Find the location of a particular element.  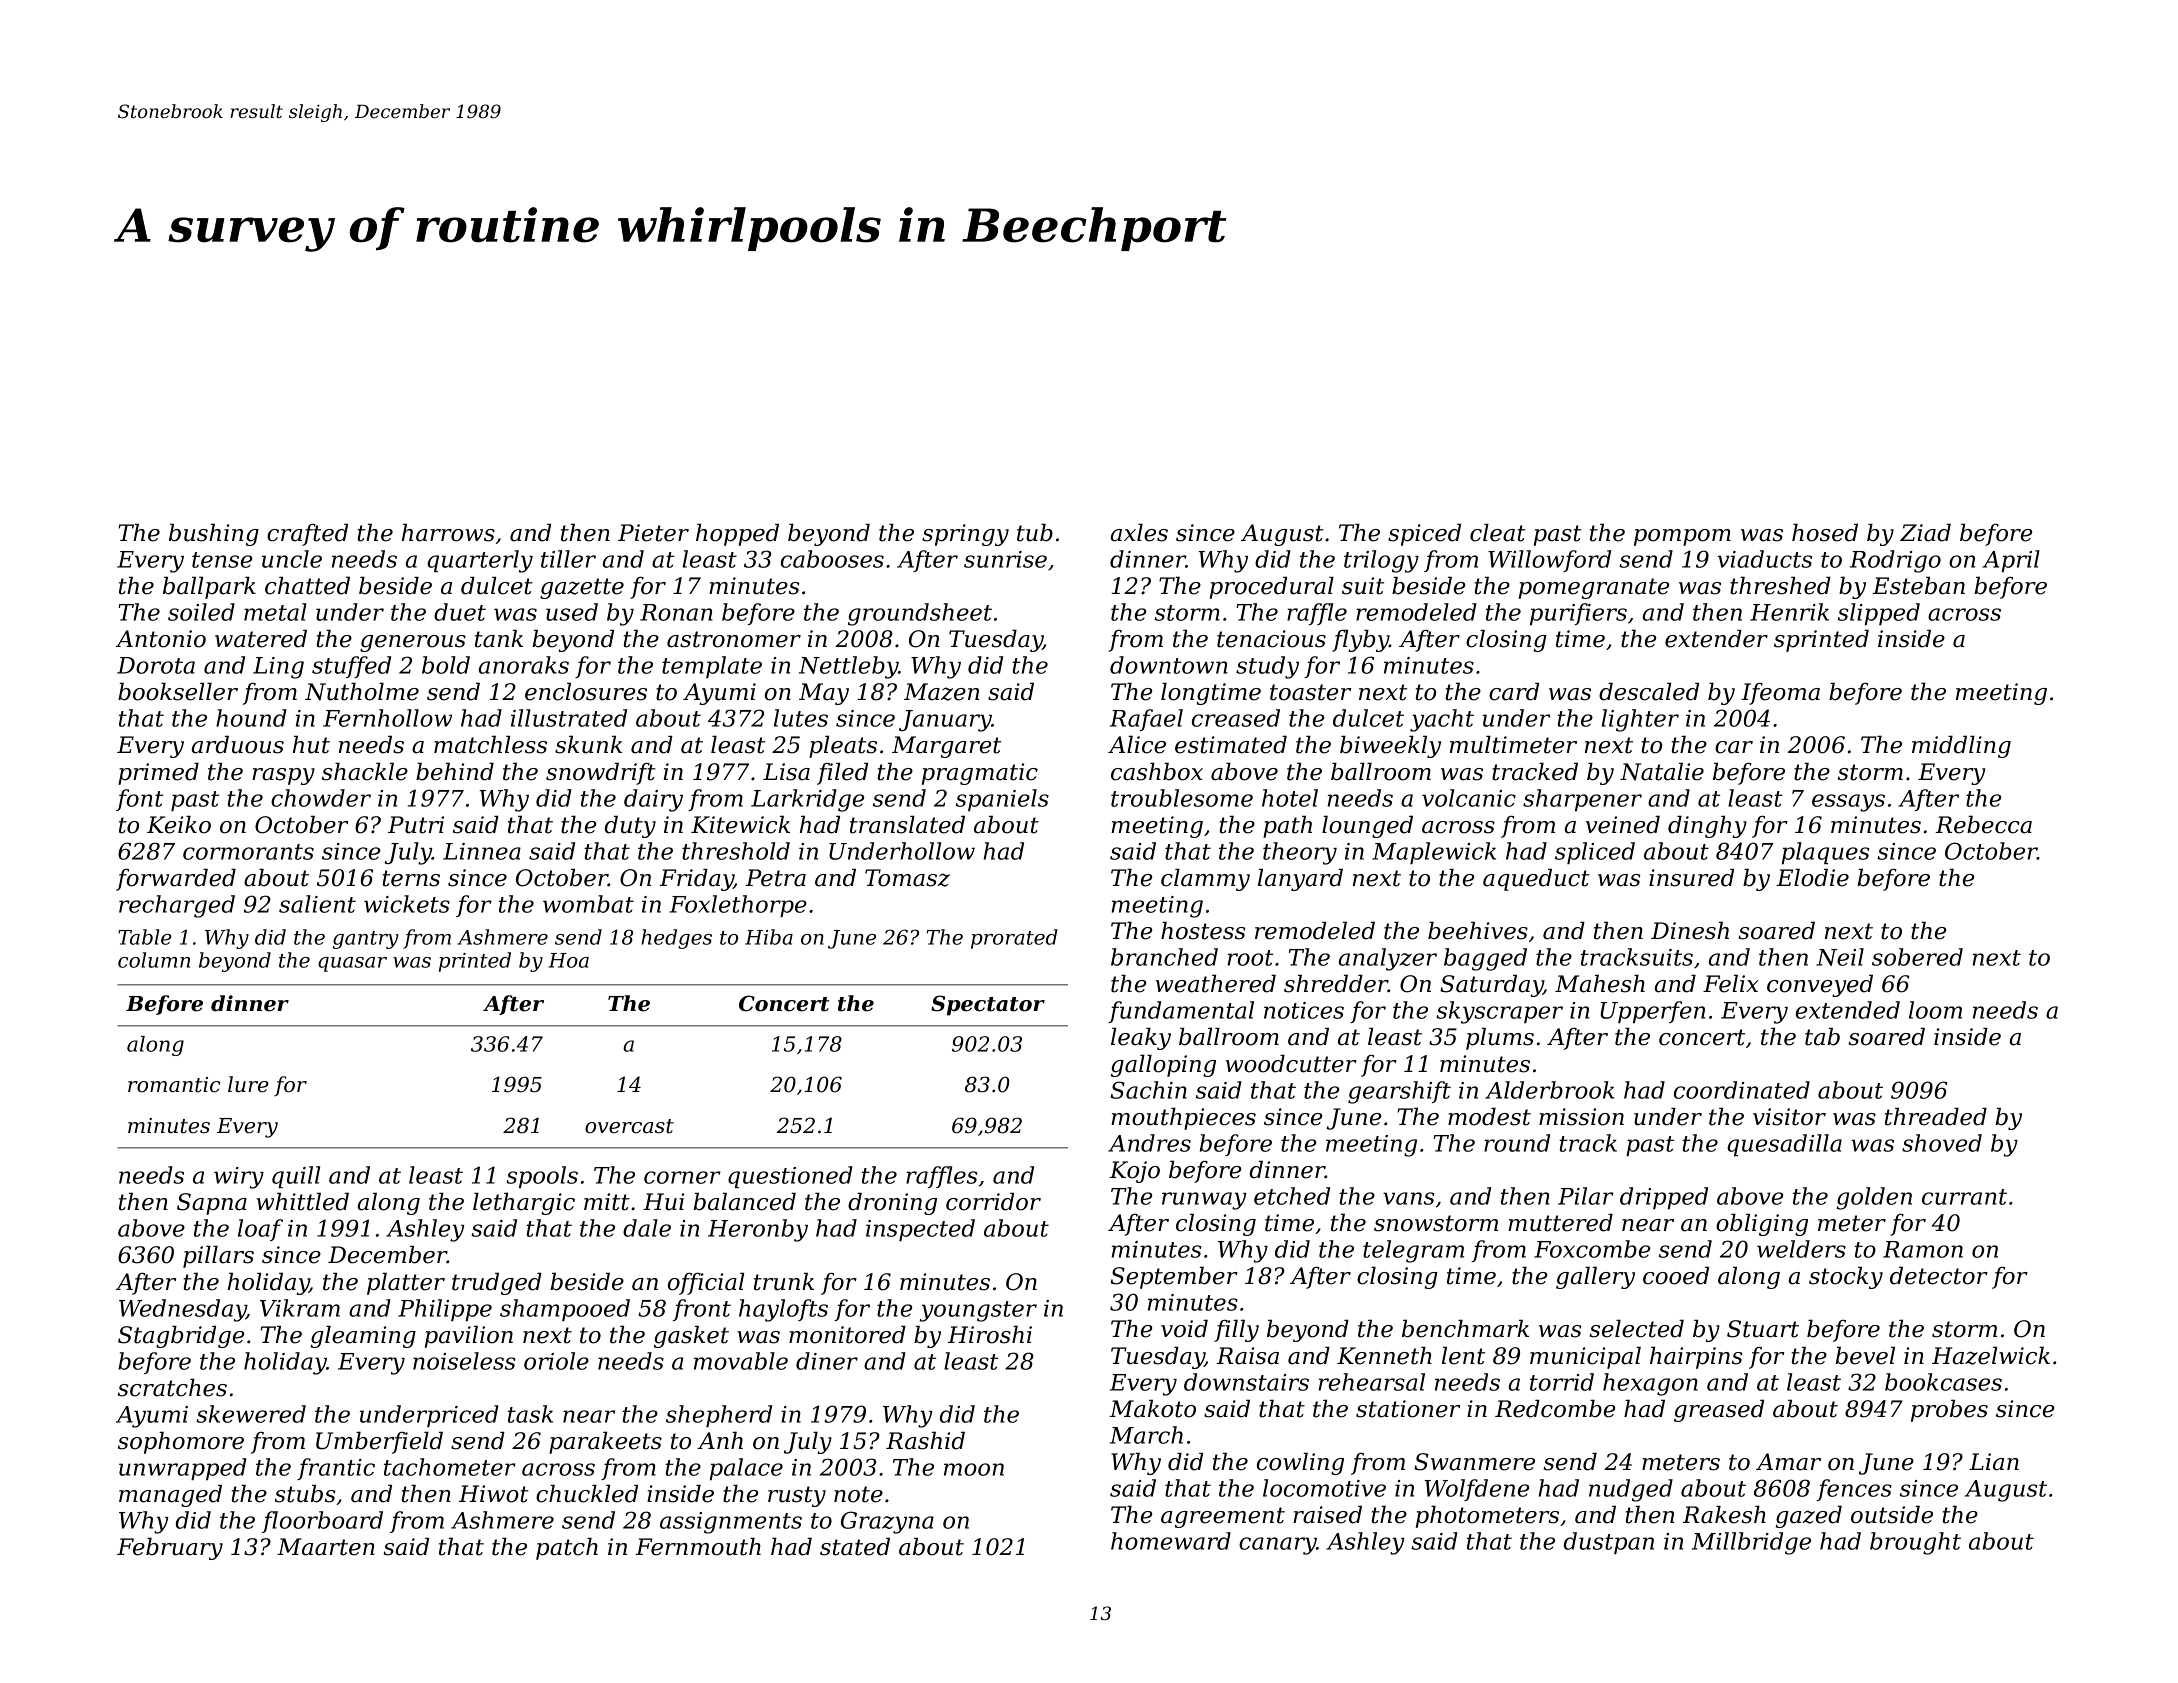

Hoa is located at coordinates (568, 960).
